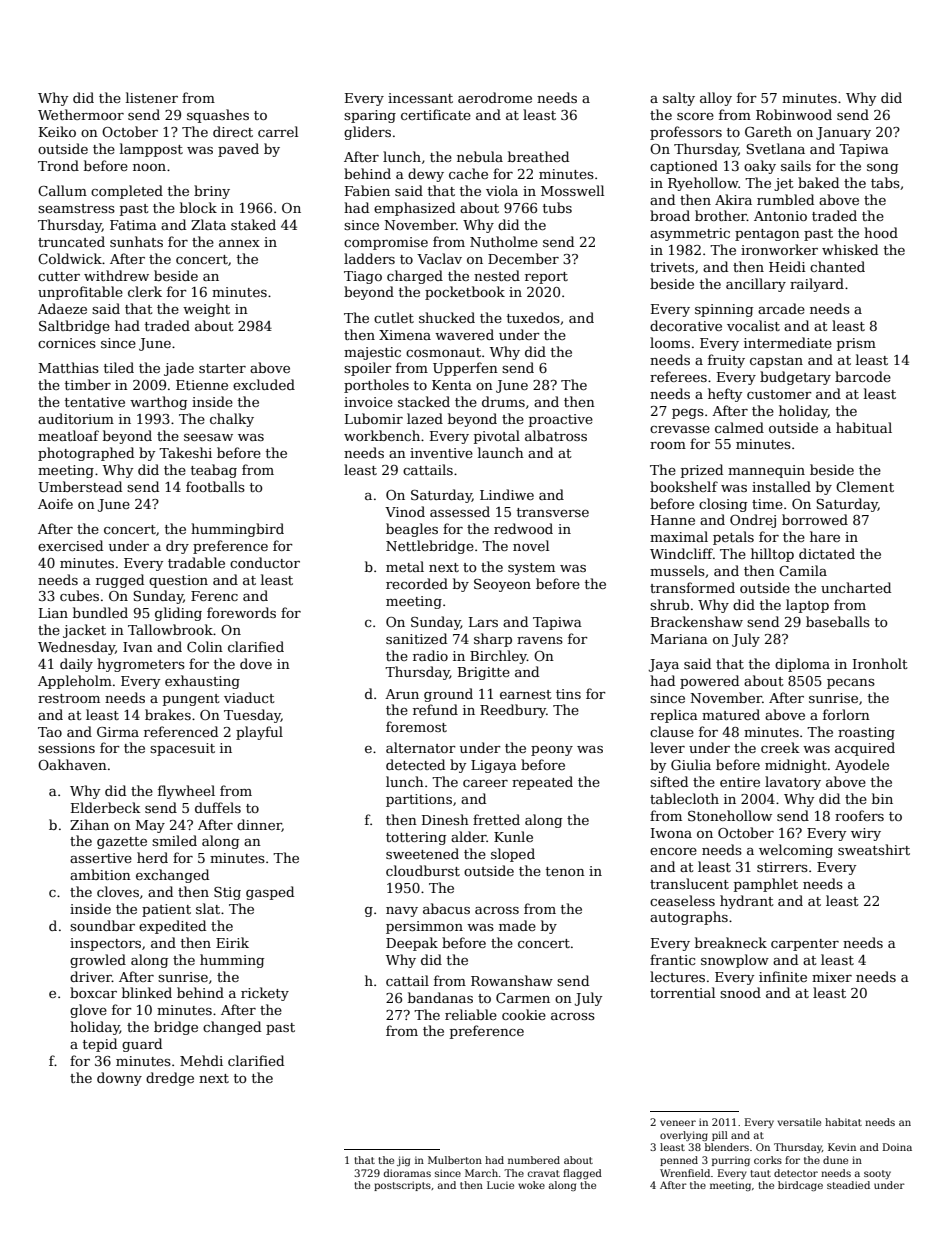 The image size is (952, 1233). What do you see at coordinates (697, 621) in the image?
I see `Brackenshaw` at bounding box center [697, 621].
